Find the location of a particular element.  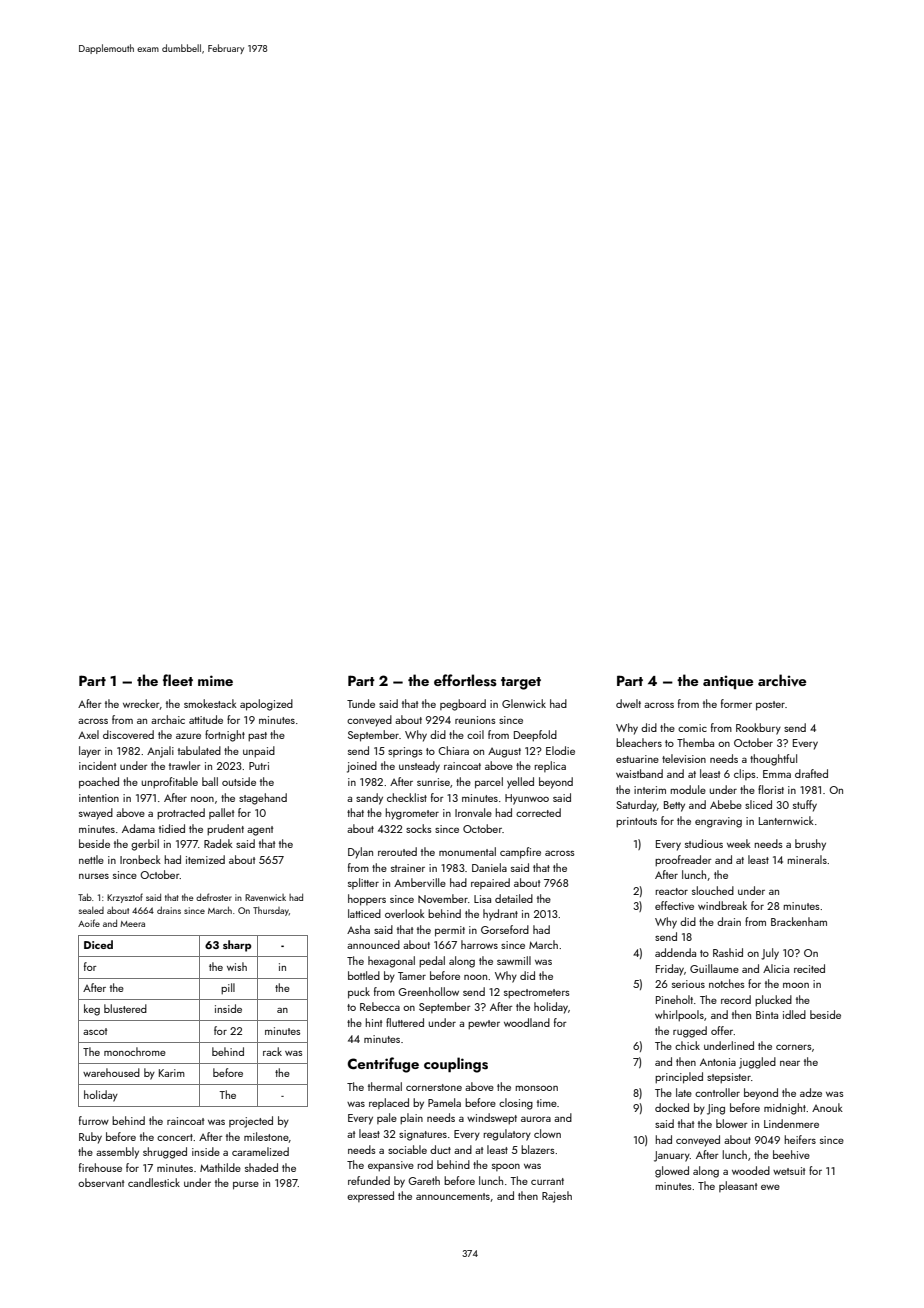

sunrise is located at coordinates (433, 782).
